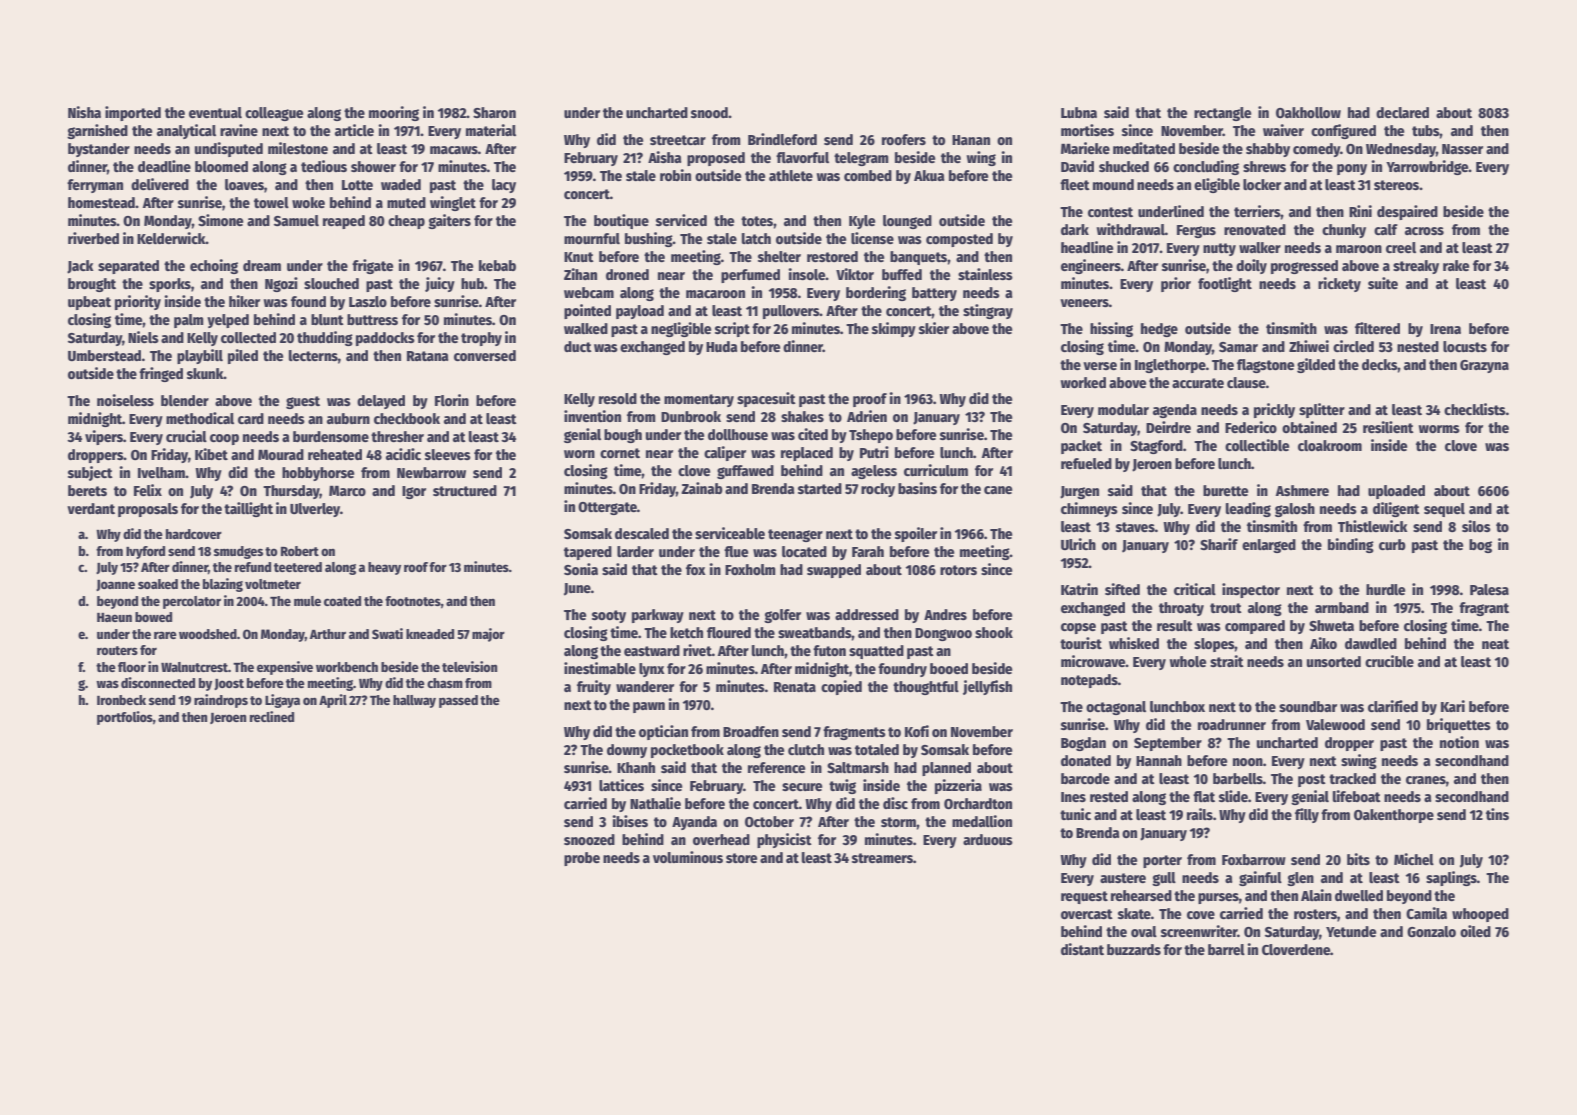 This screenshot has width=1577, height=1115. Describe the element at coordinates (582, 859) in the screenshot. I see `probe` at that location.
